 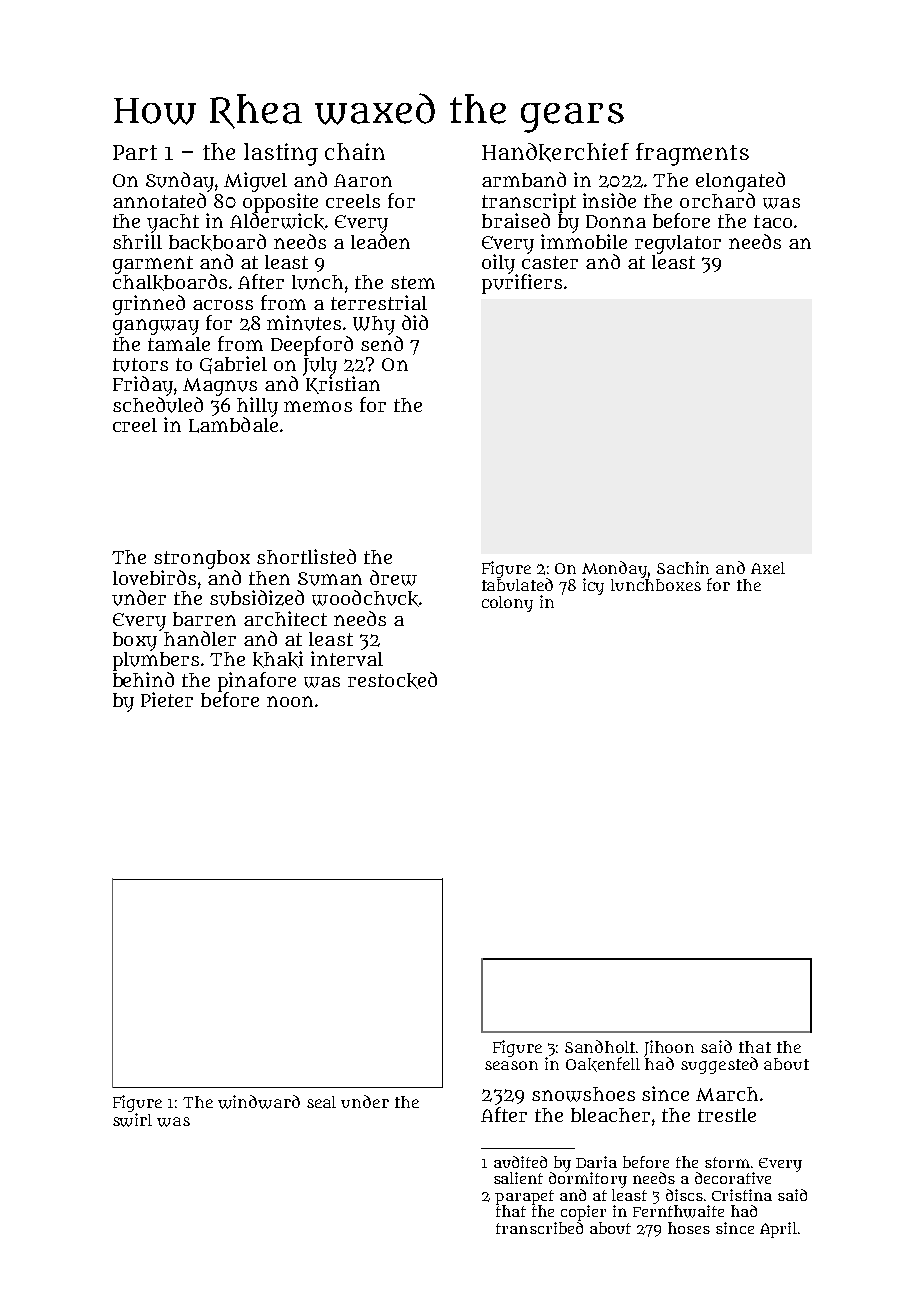 What do you see at coordinates (683, 567) in the image?
I see `Sachin` at bounding box center [683, 567].
